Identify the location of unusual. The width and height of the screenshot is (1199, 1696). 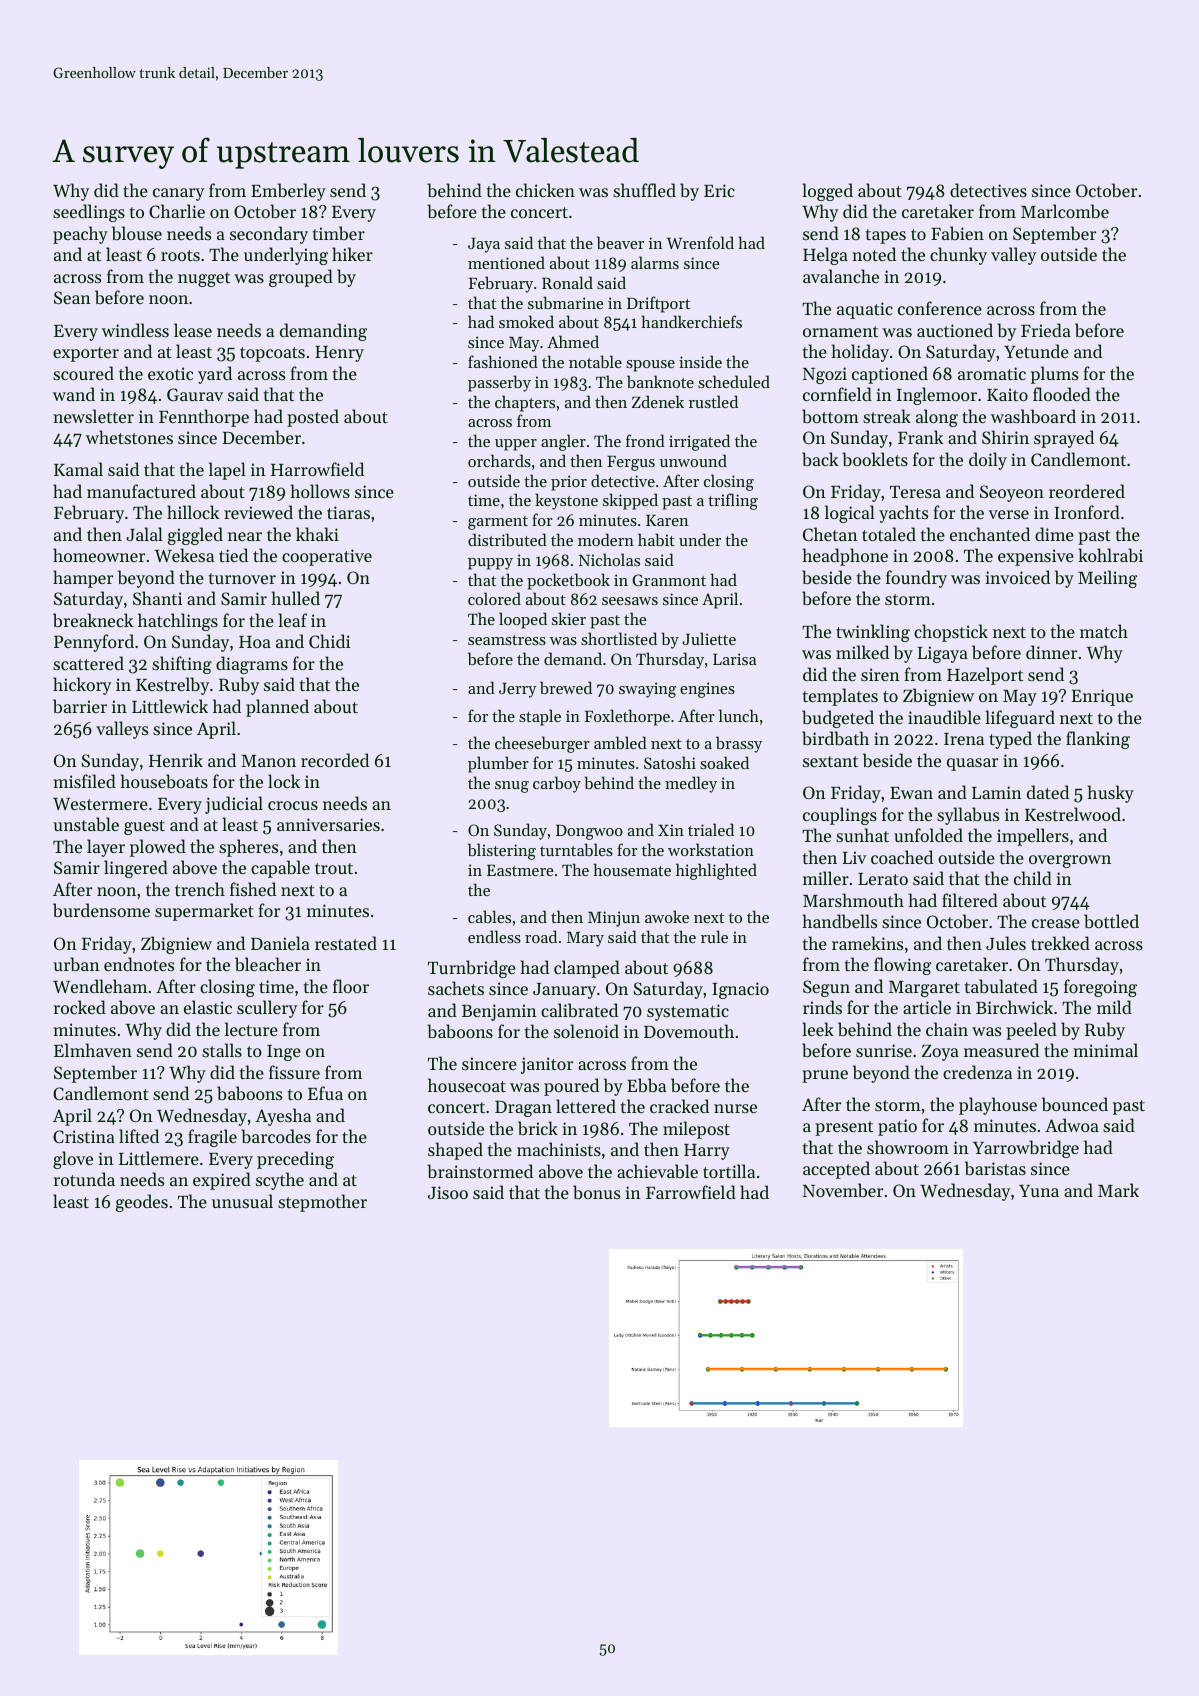
(242, 1201).
